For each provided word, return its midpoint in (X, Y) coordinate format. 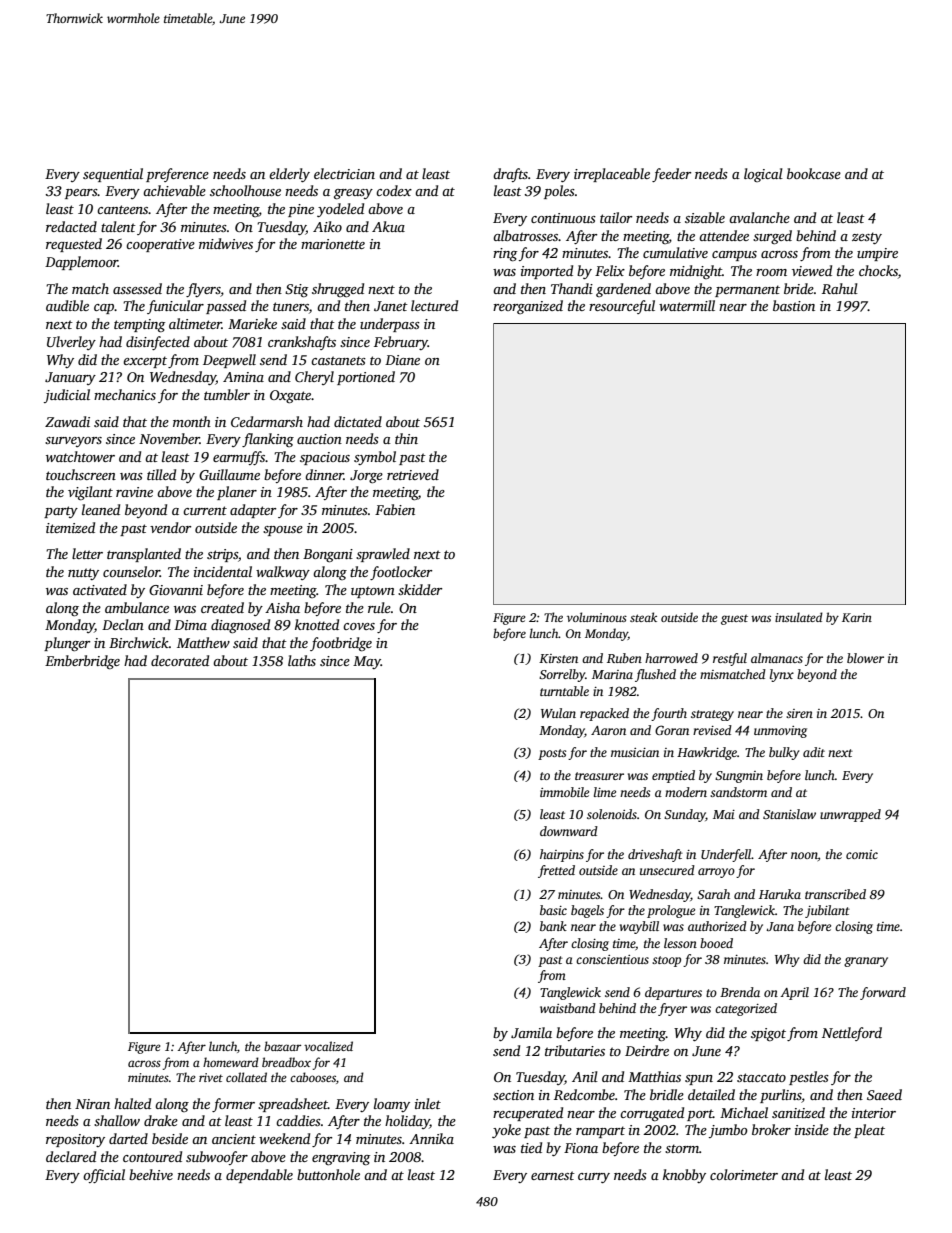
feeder (671, 175)
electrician (344, 173)
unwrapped (850, 815)
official (104, 1176)
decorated (180, 660)
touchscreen (81, 474)
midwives (226, 243)
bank (553, 926)
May (367, 662)
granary (866, 962)
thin (406, 438)
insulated (799, 617)
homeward (231, 1062)
